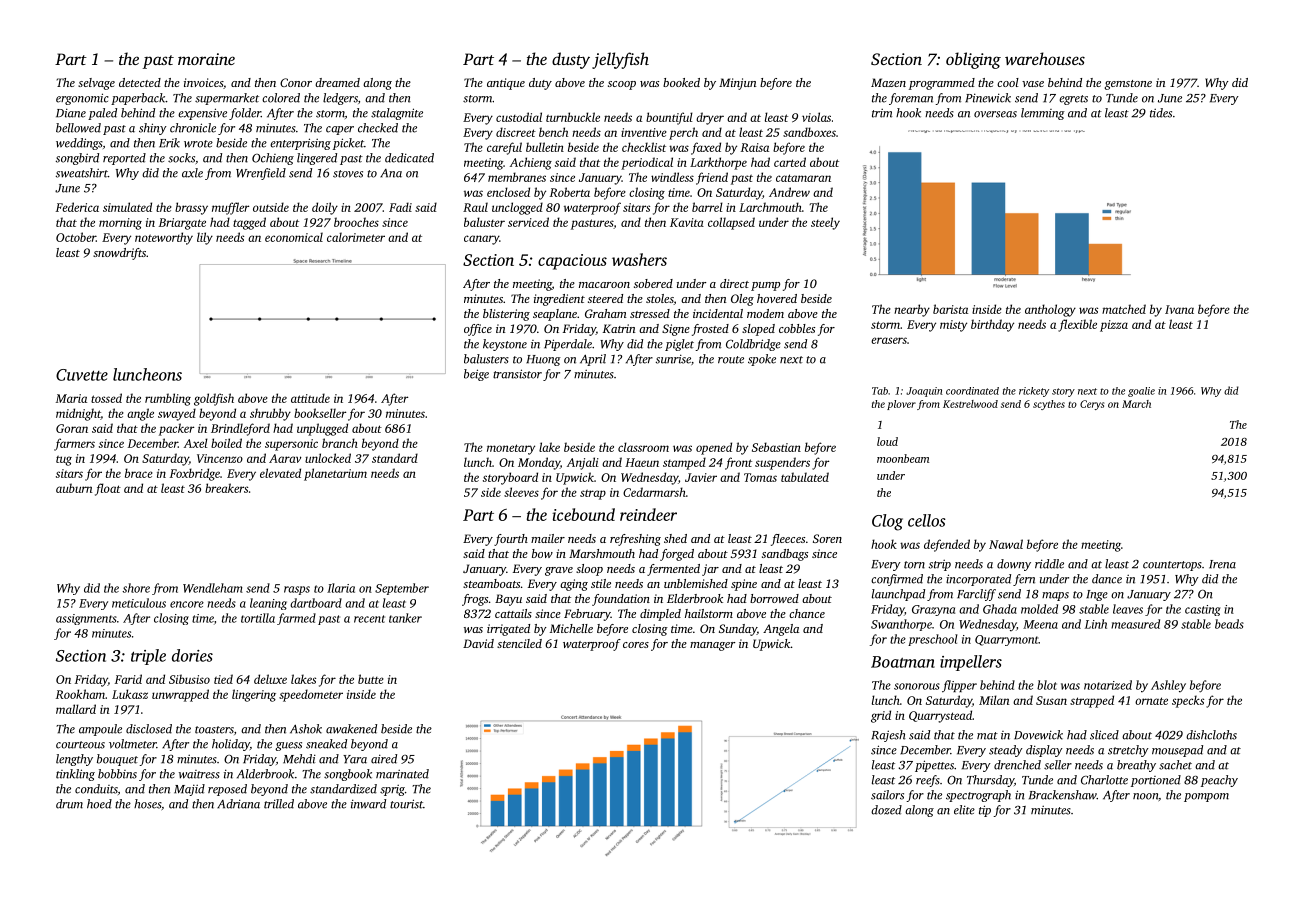  I want to click on drum, so click(69, 804).
